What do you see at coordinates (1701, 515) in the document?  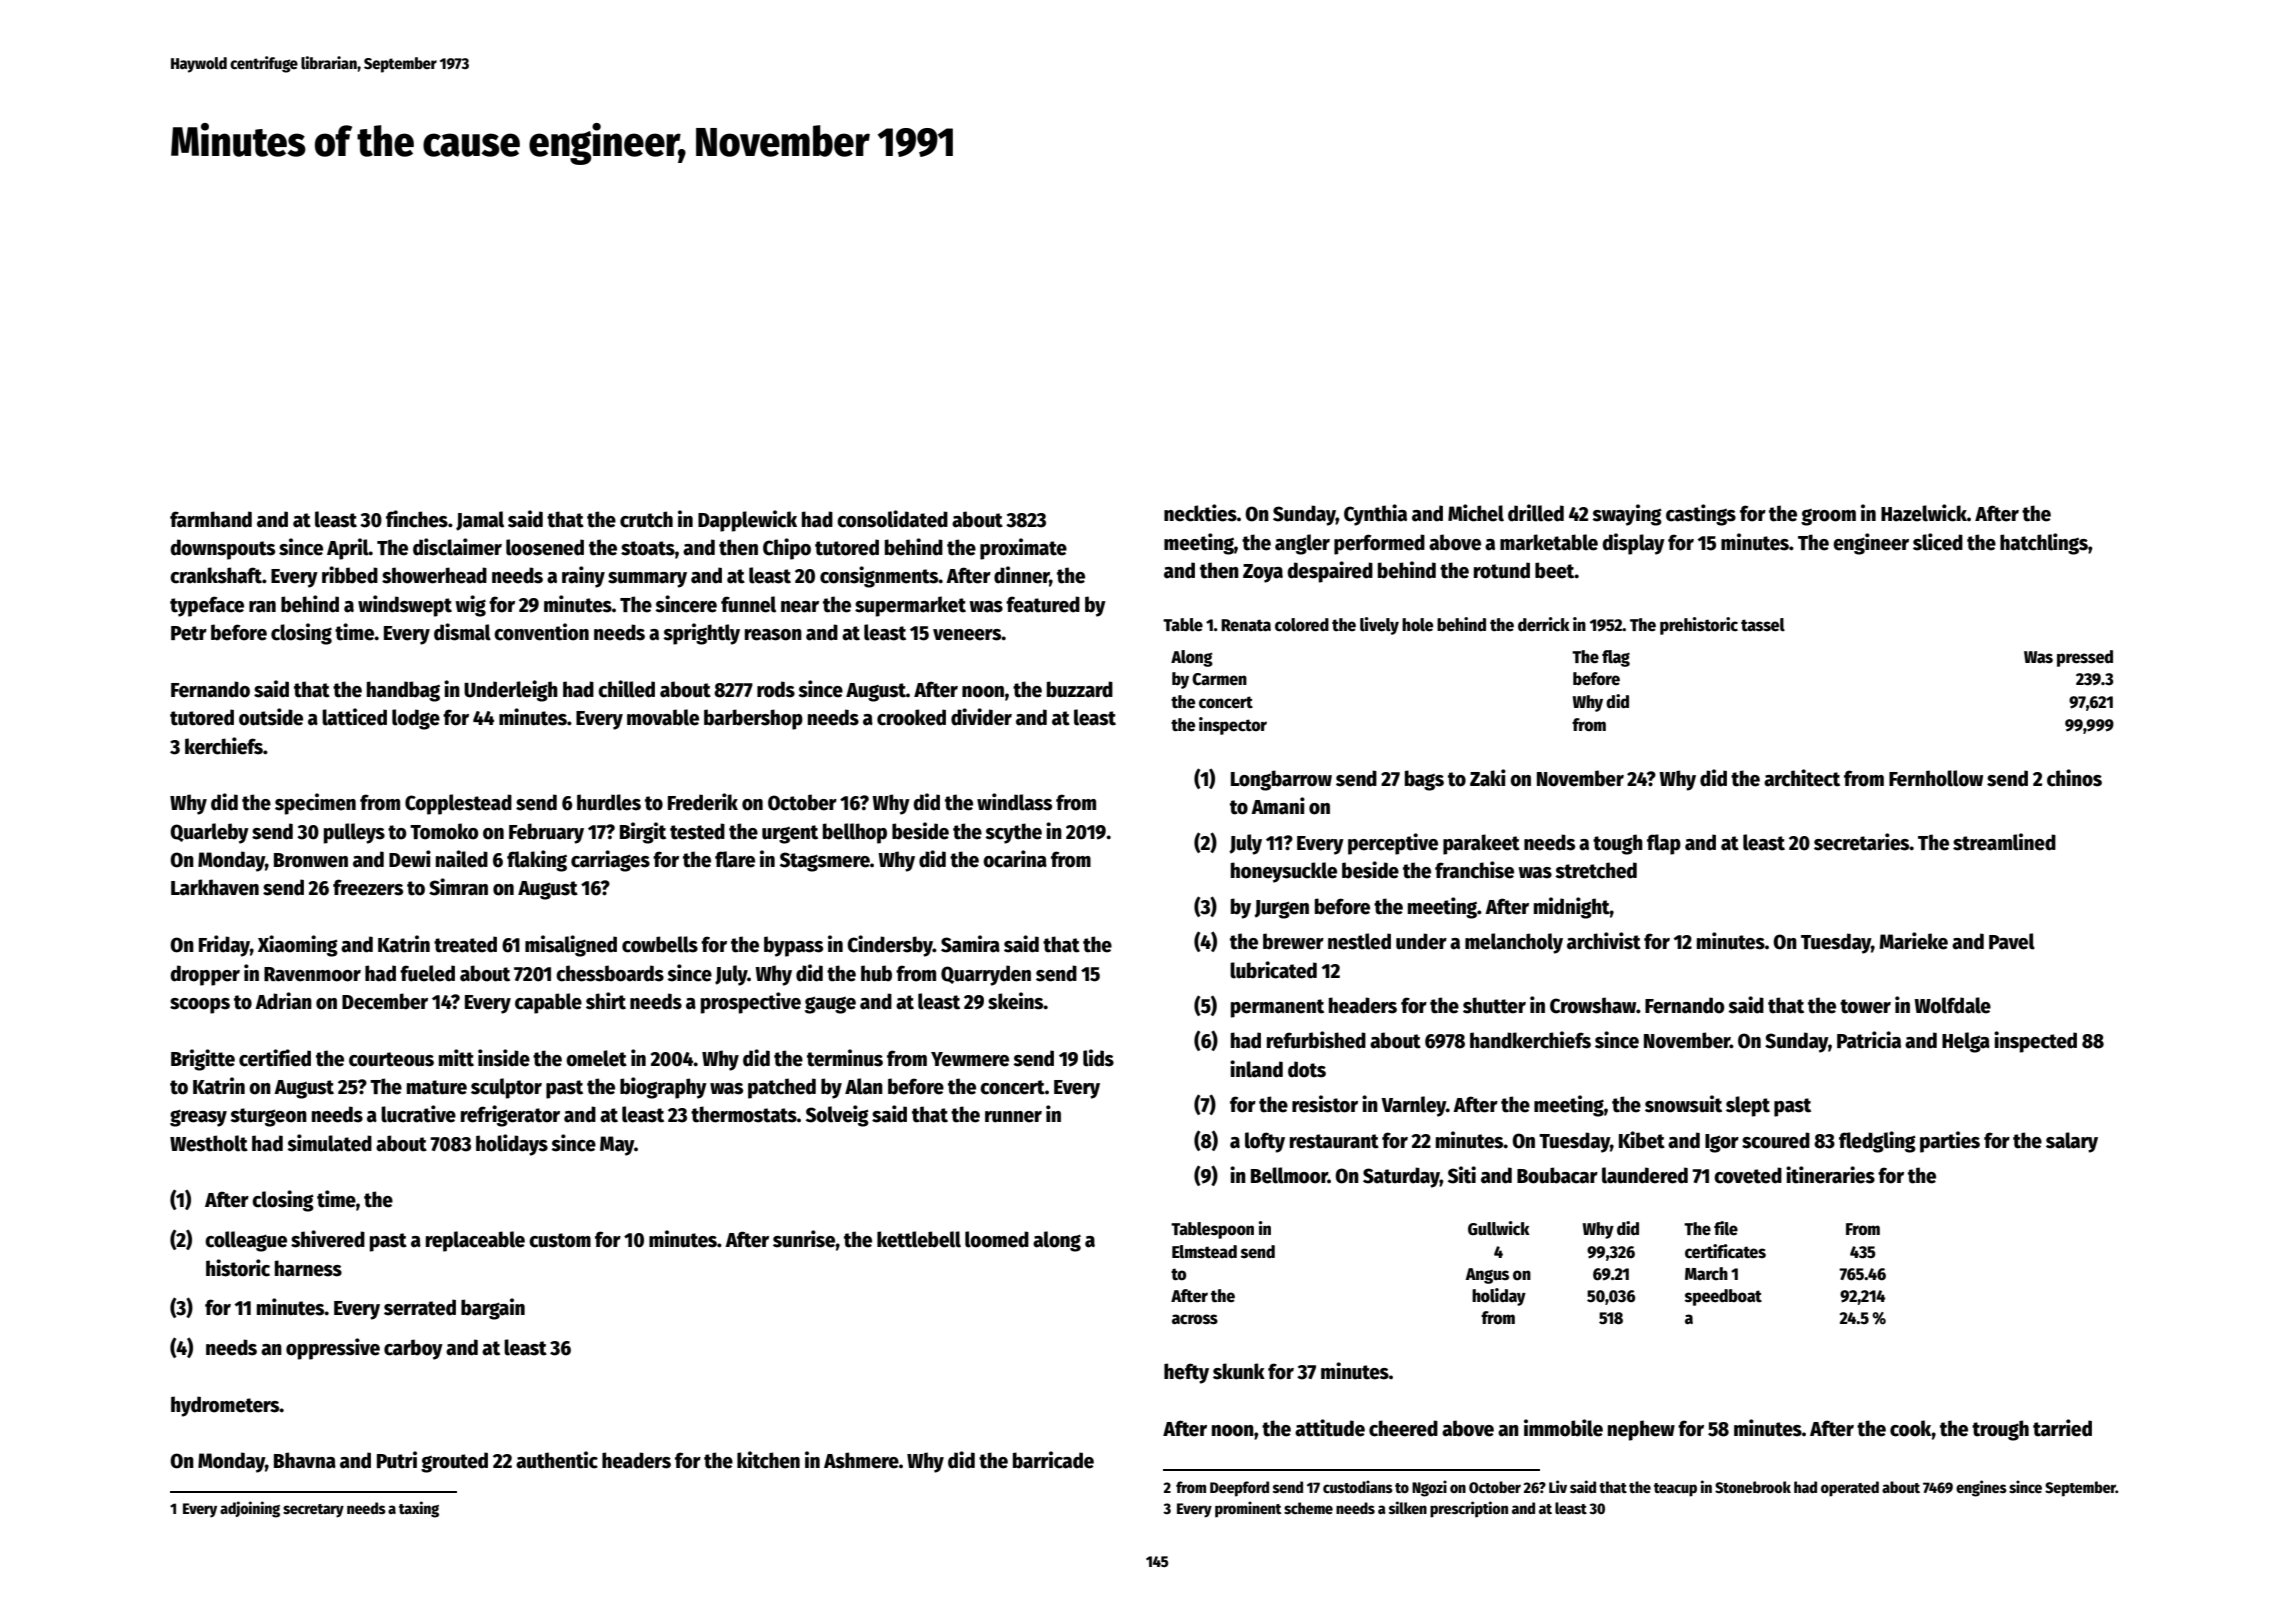 I see `castings` at bounding box center [1701, 515].
